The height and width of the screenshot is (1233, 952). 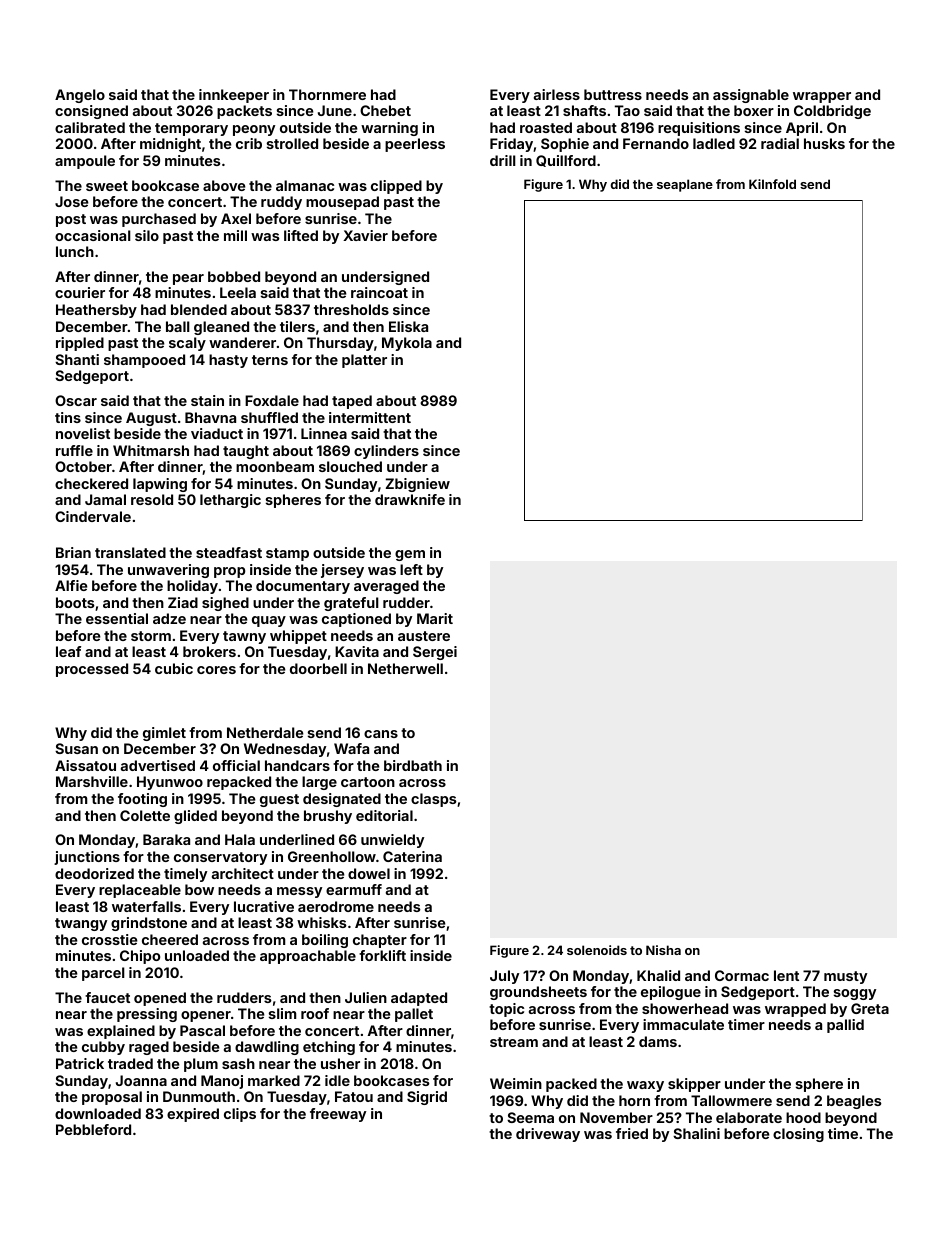 What do you see at coordinates (267, 1048) in the screenshot?
I see `dawdling` at bounding box center [267, 1048].
